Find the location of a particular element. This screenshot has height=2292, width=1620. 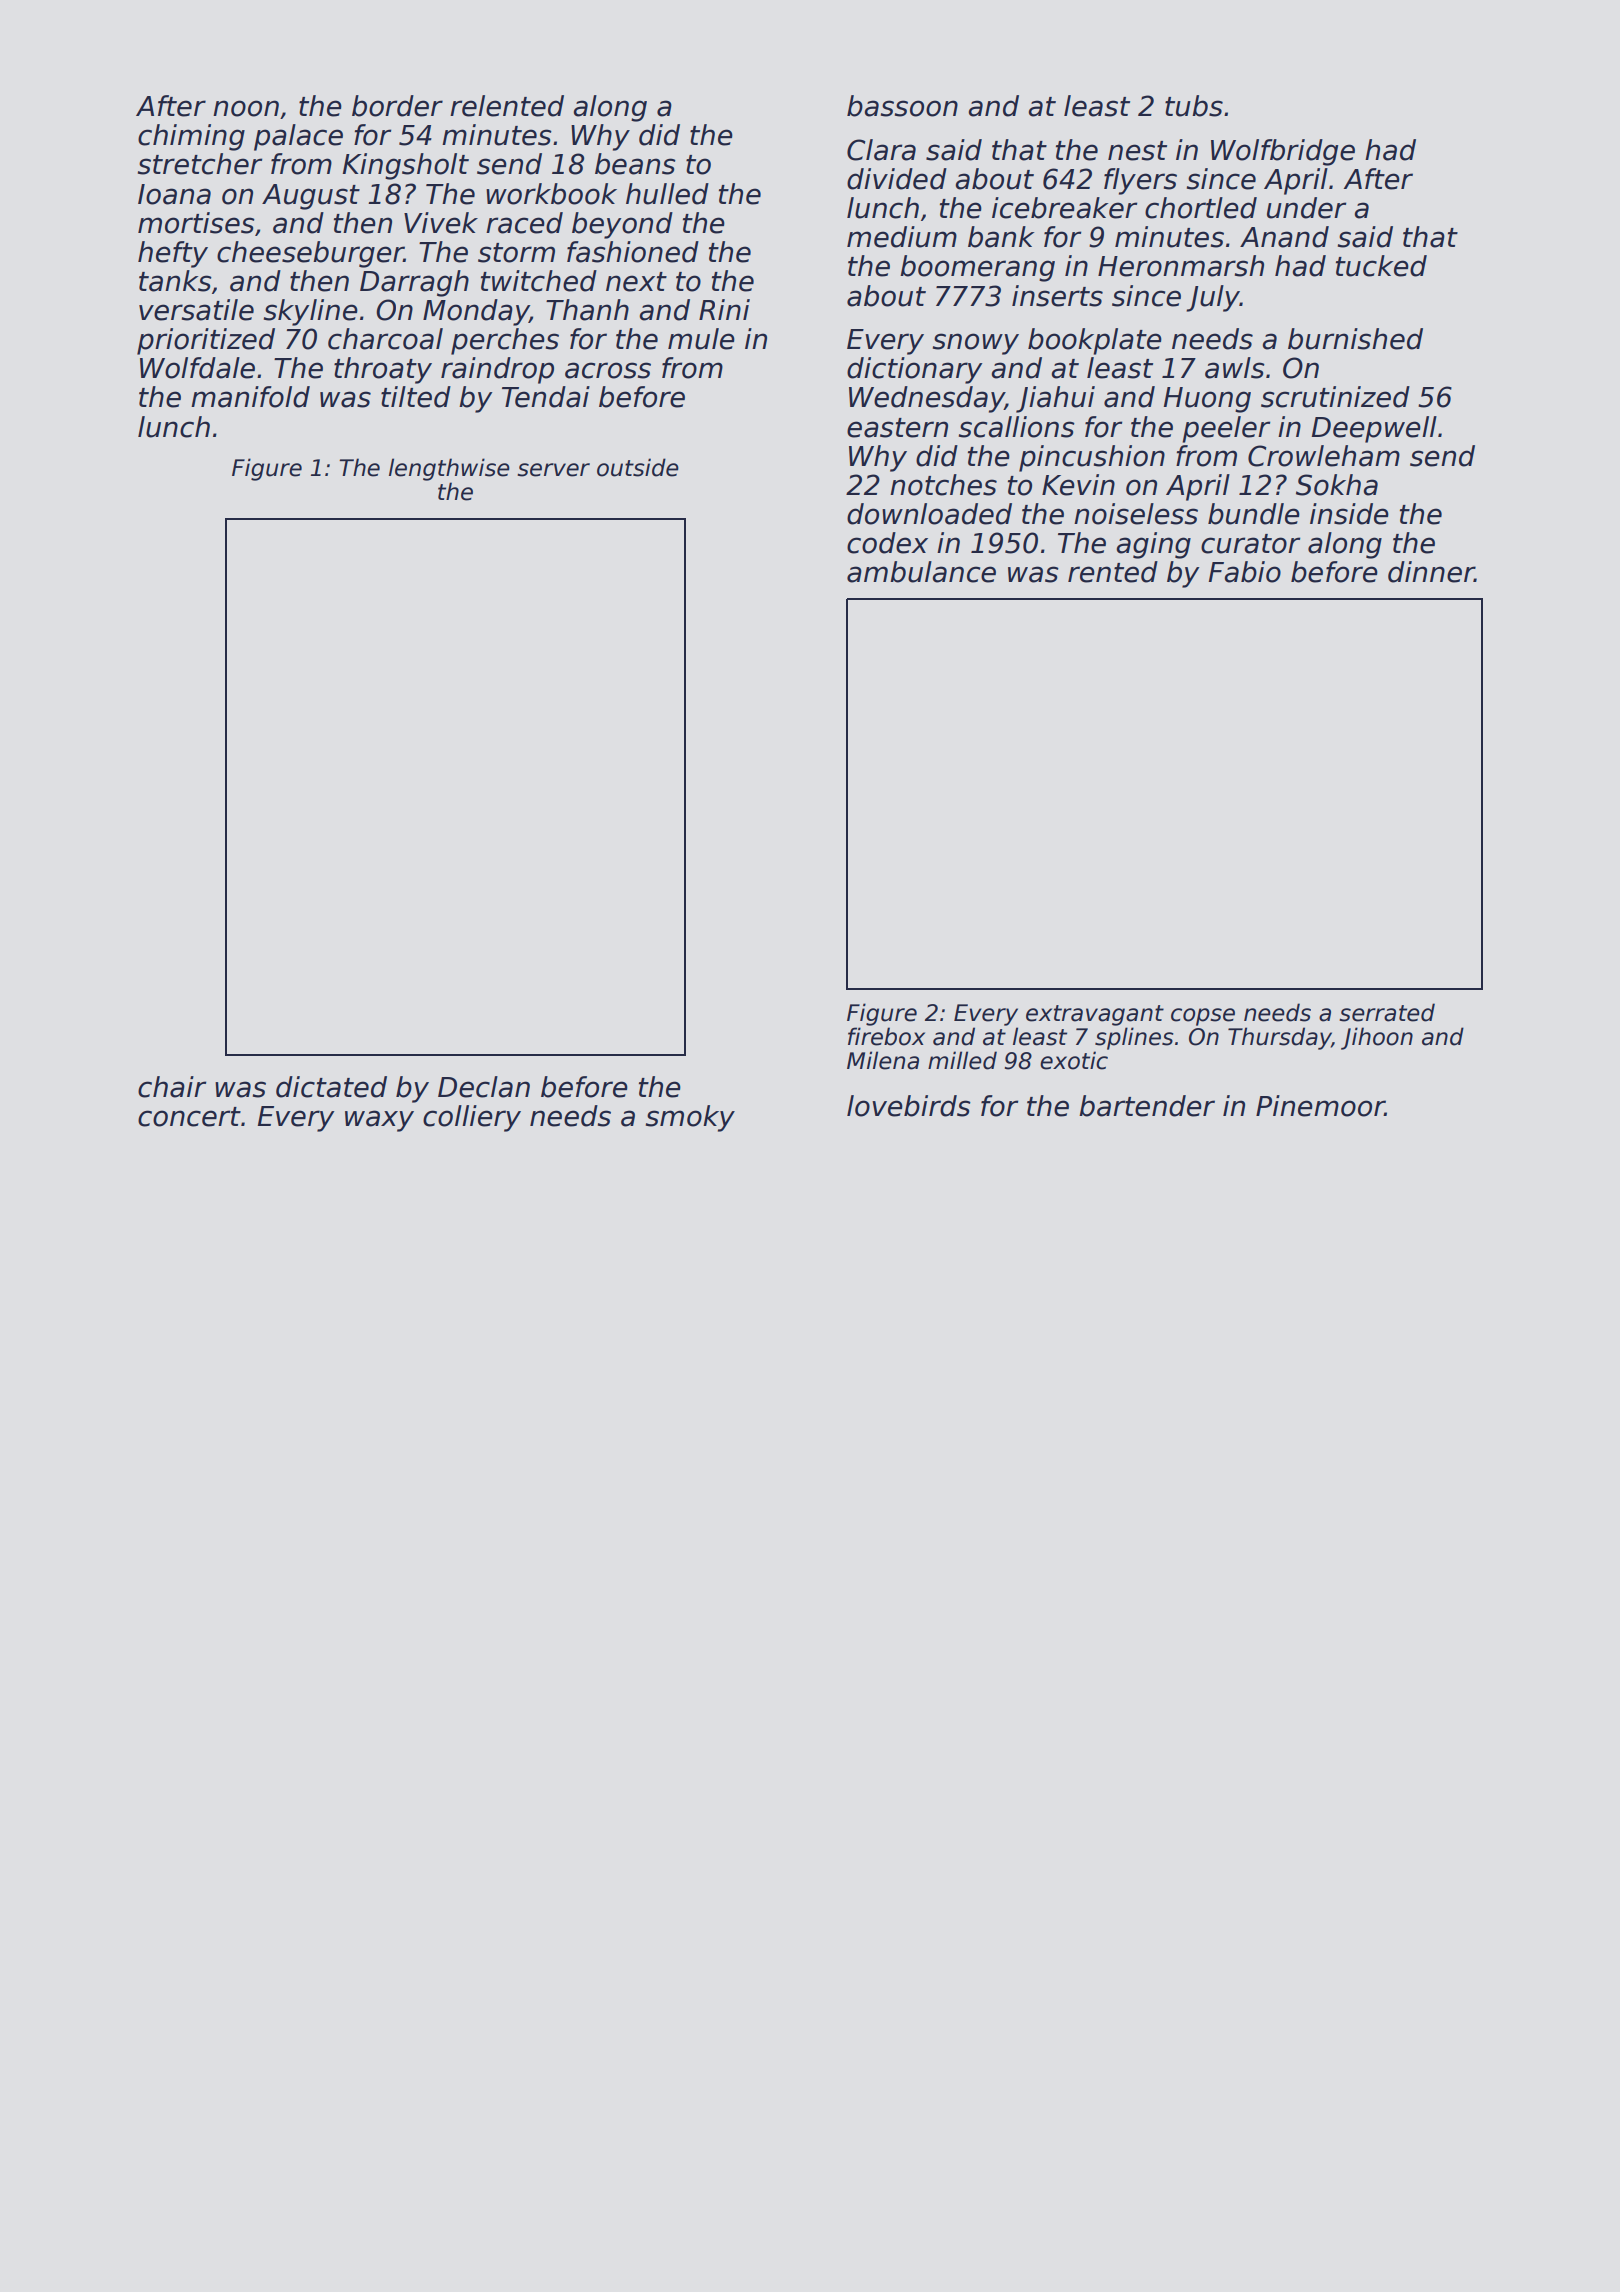

nest is located at coordinates (1137, 151).
